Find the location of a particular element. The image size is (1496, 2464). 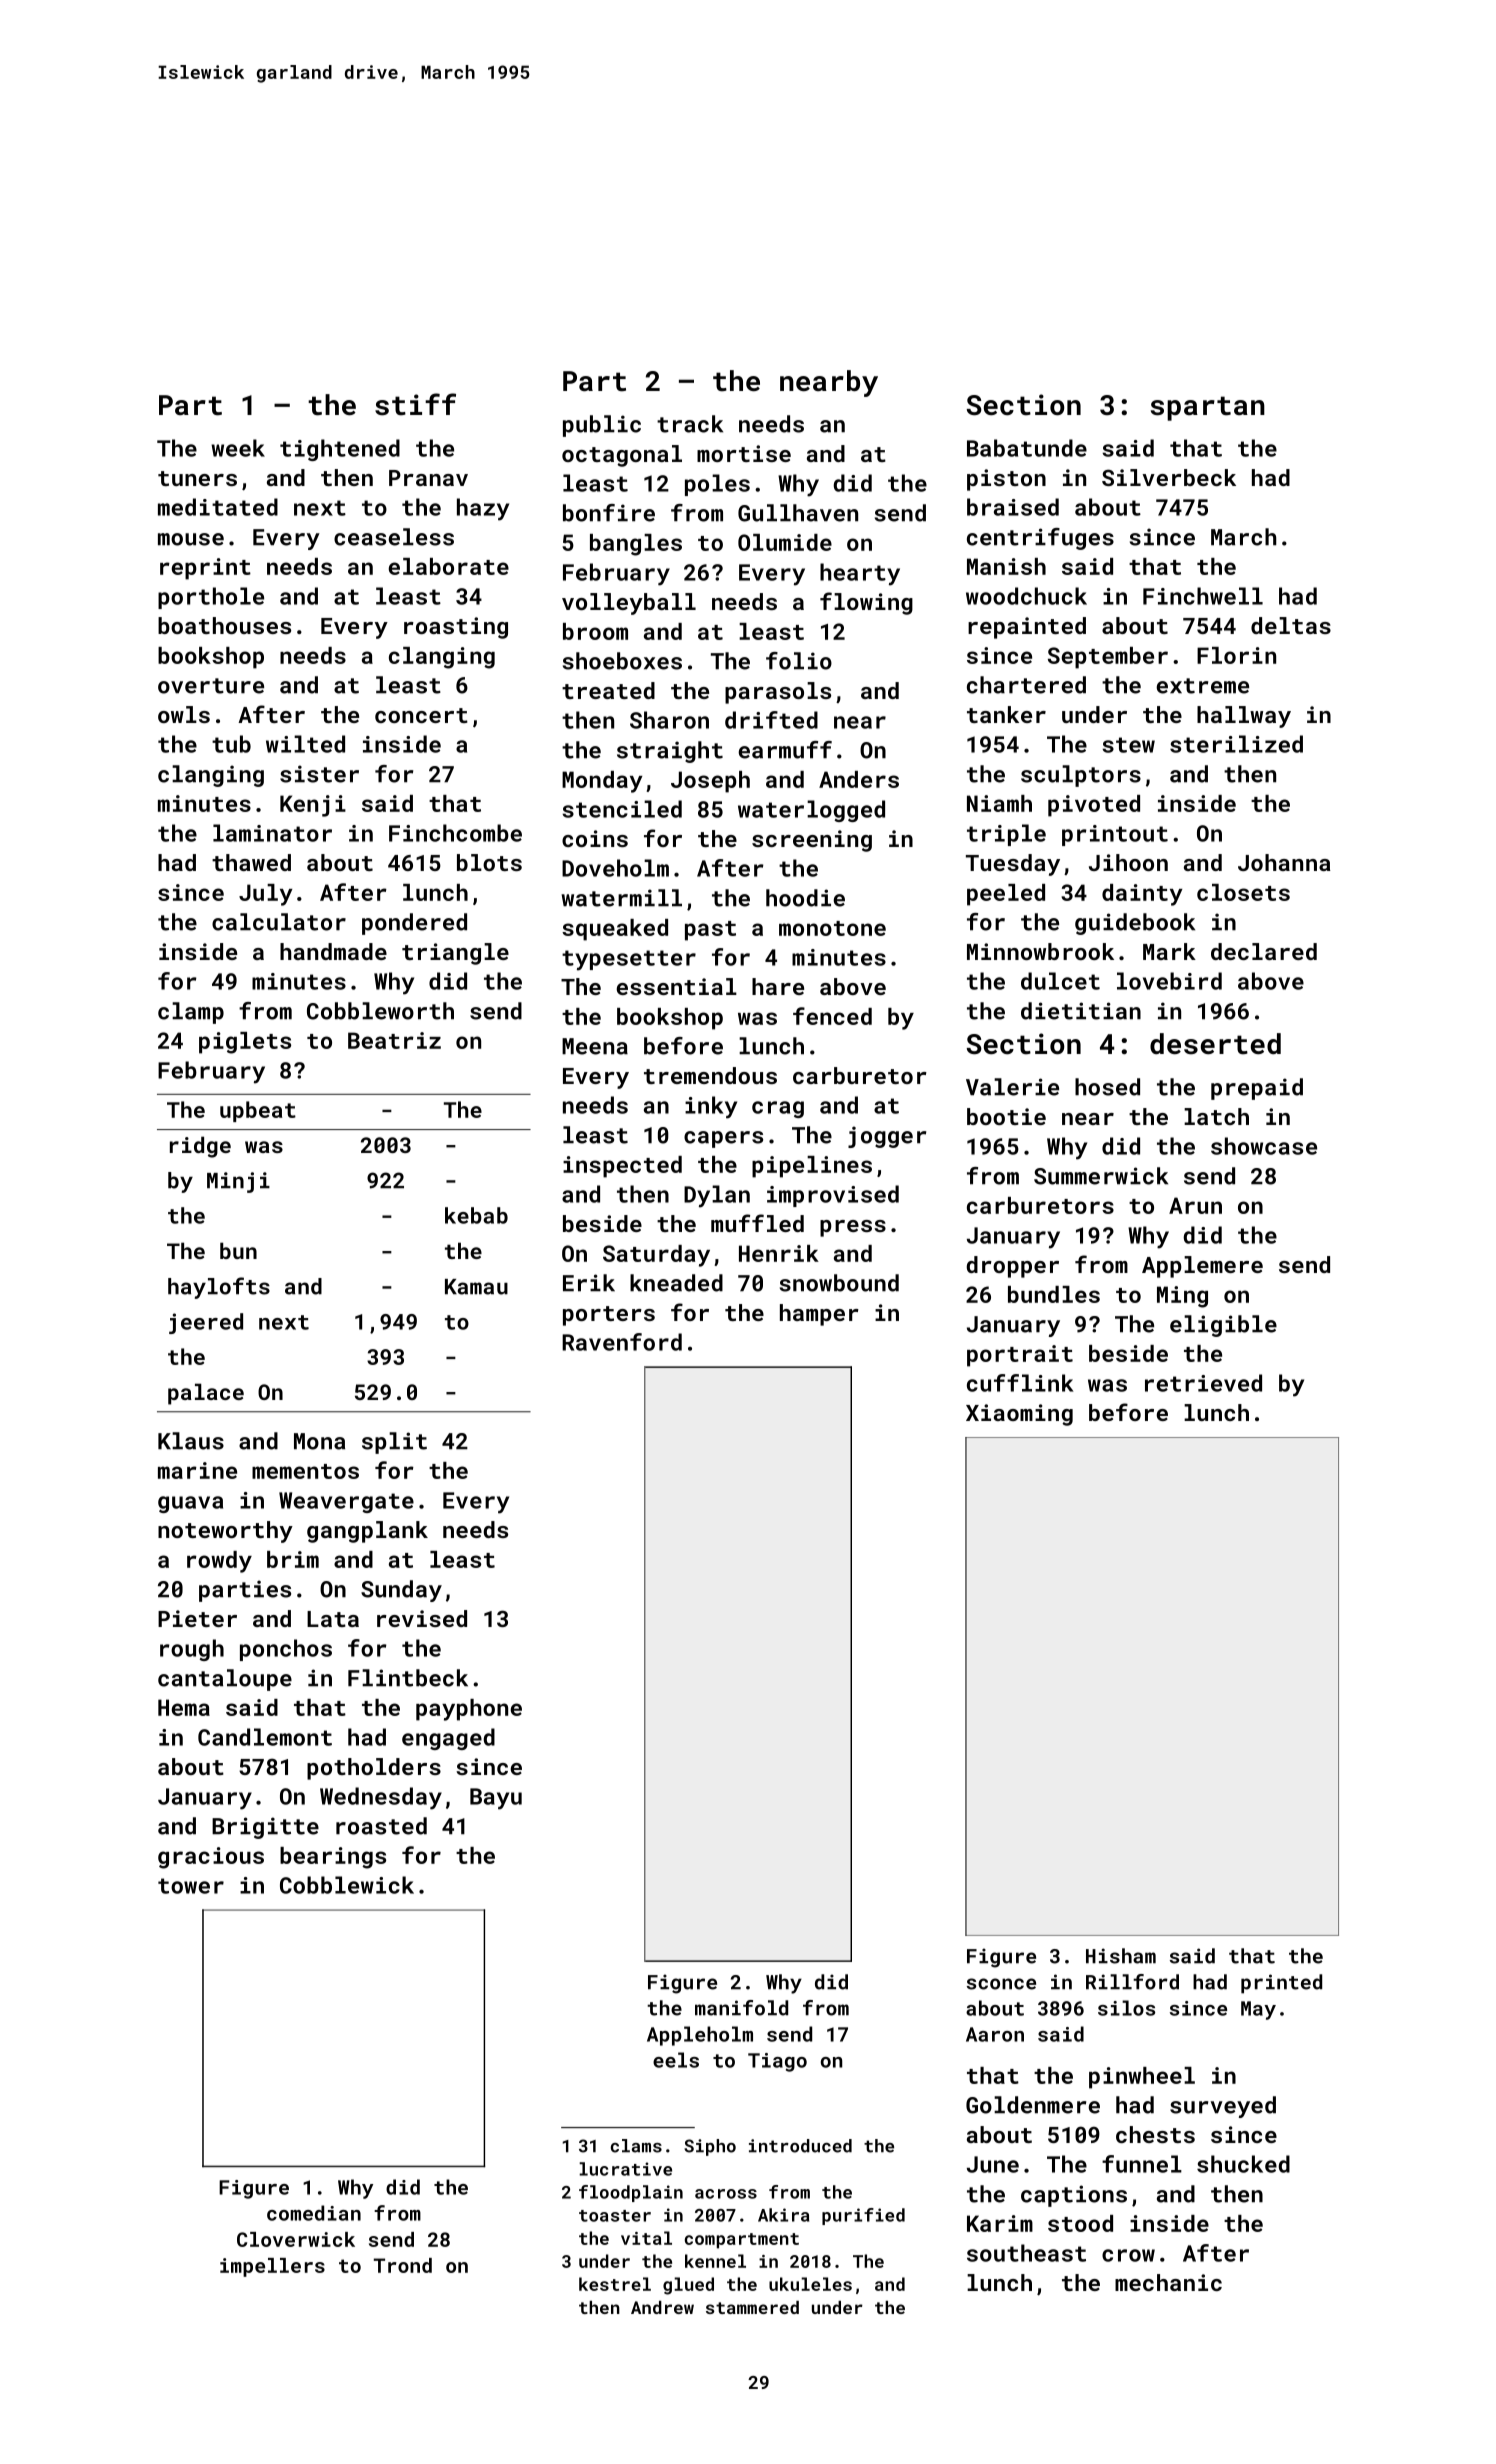

Babatunde is located at coordinates (1027, 448).
